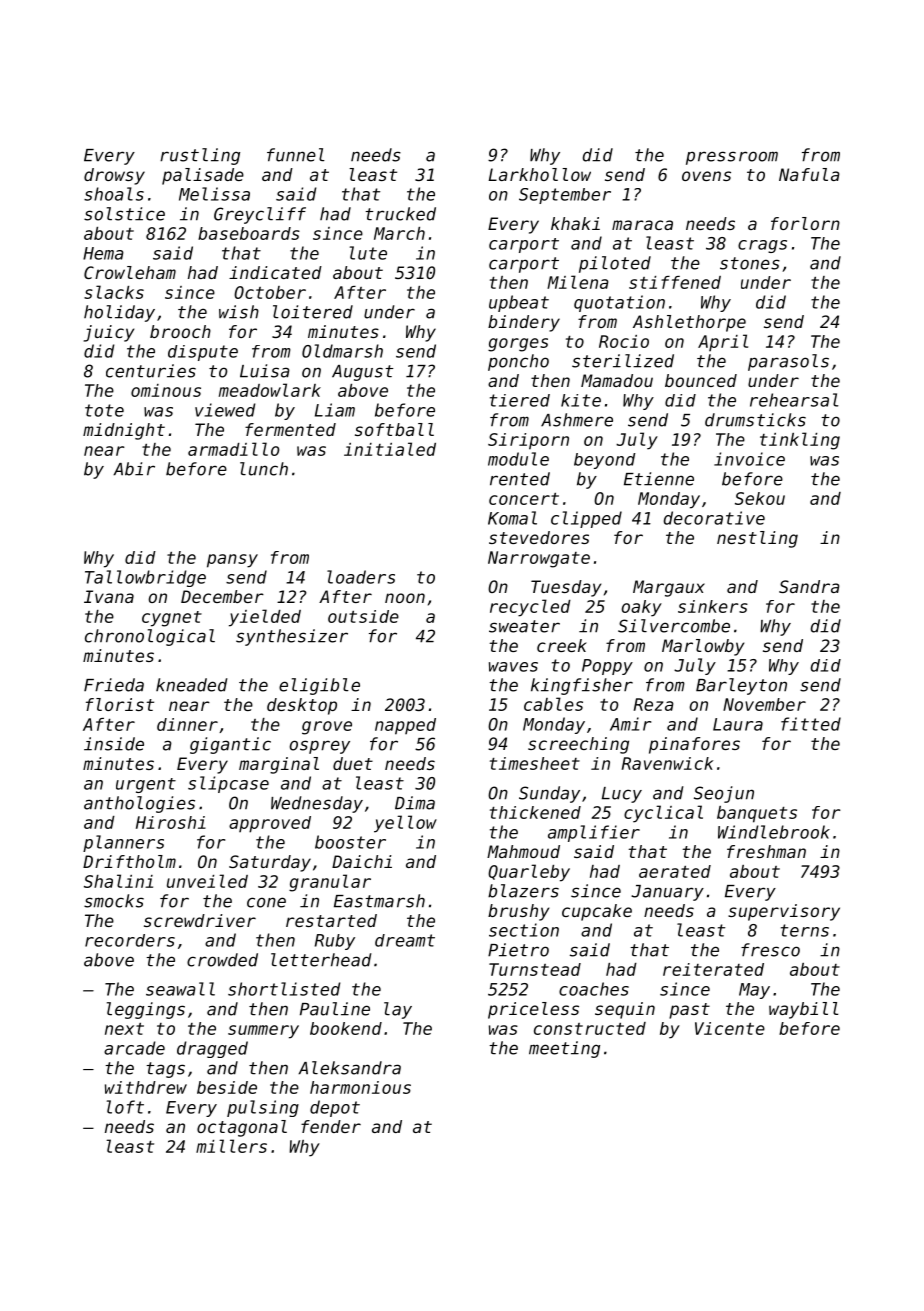 This image has width=924, height=1311. What do you see at coordinates (270, 292) in the image?
I see `October` at bounding box center [270, 292].
